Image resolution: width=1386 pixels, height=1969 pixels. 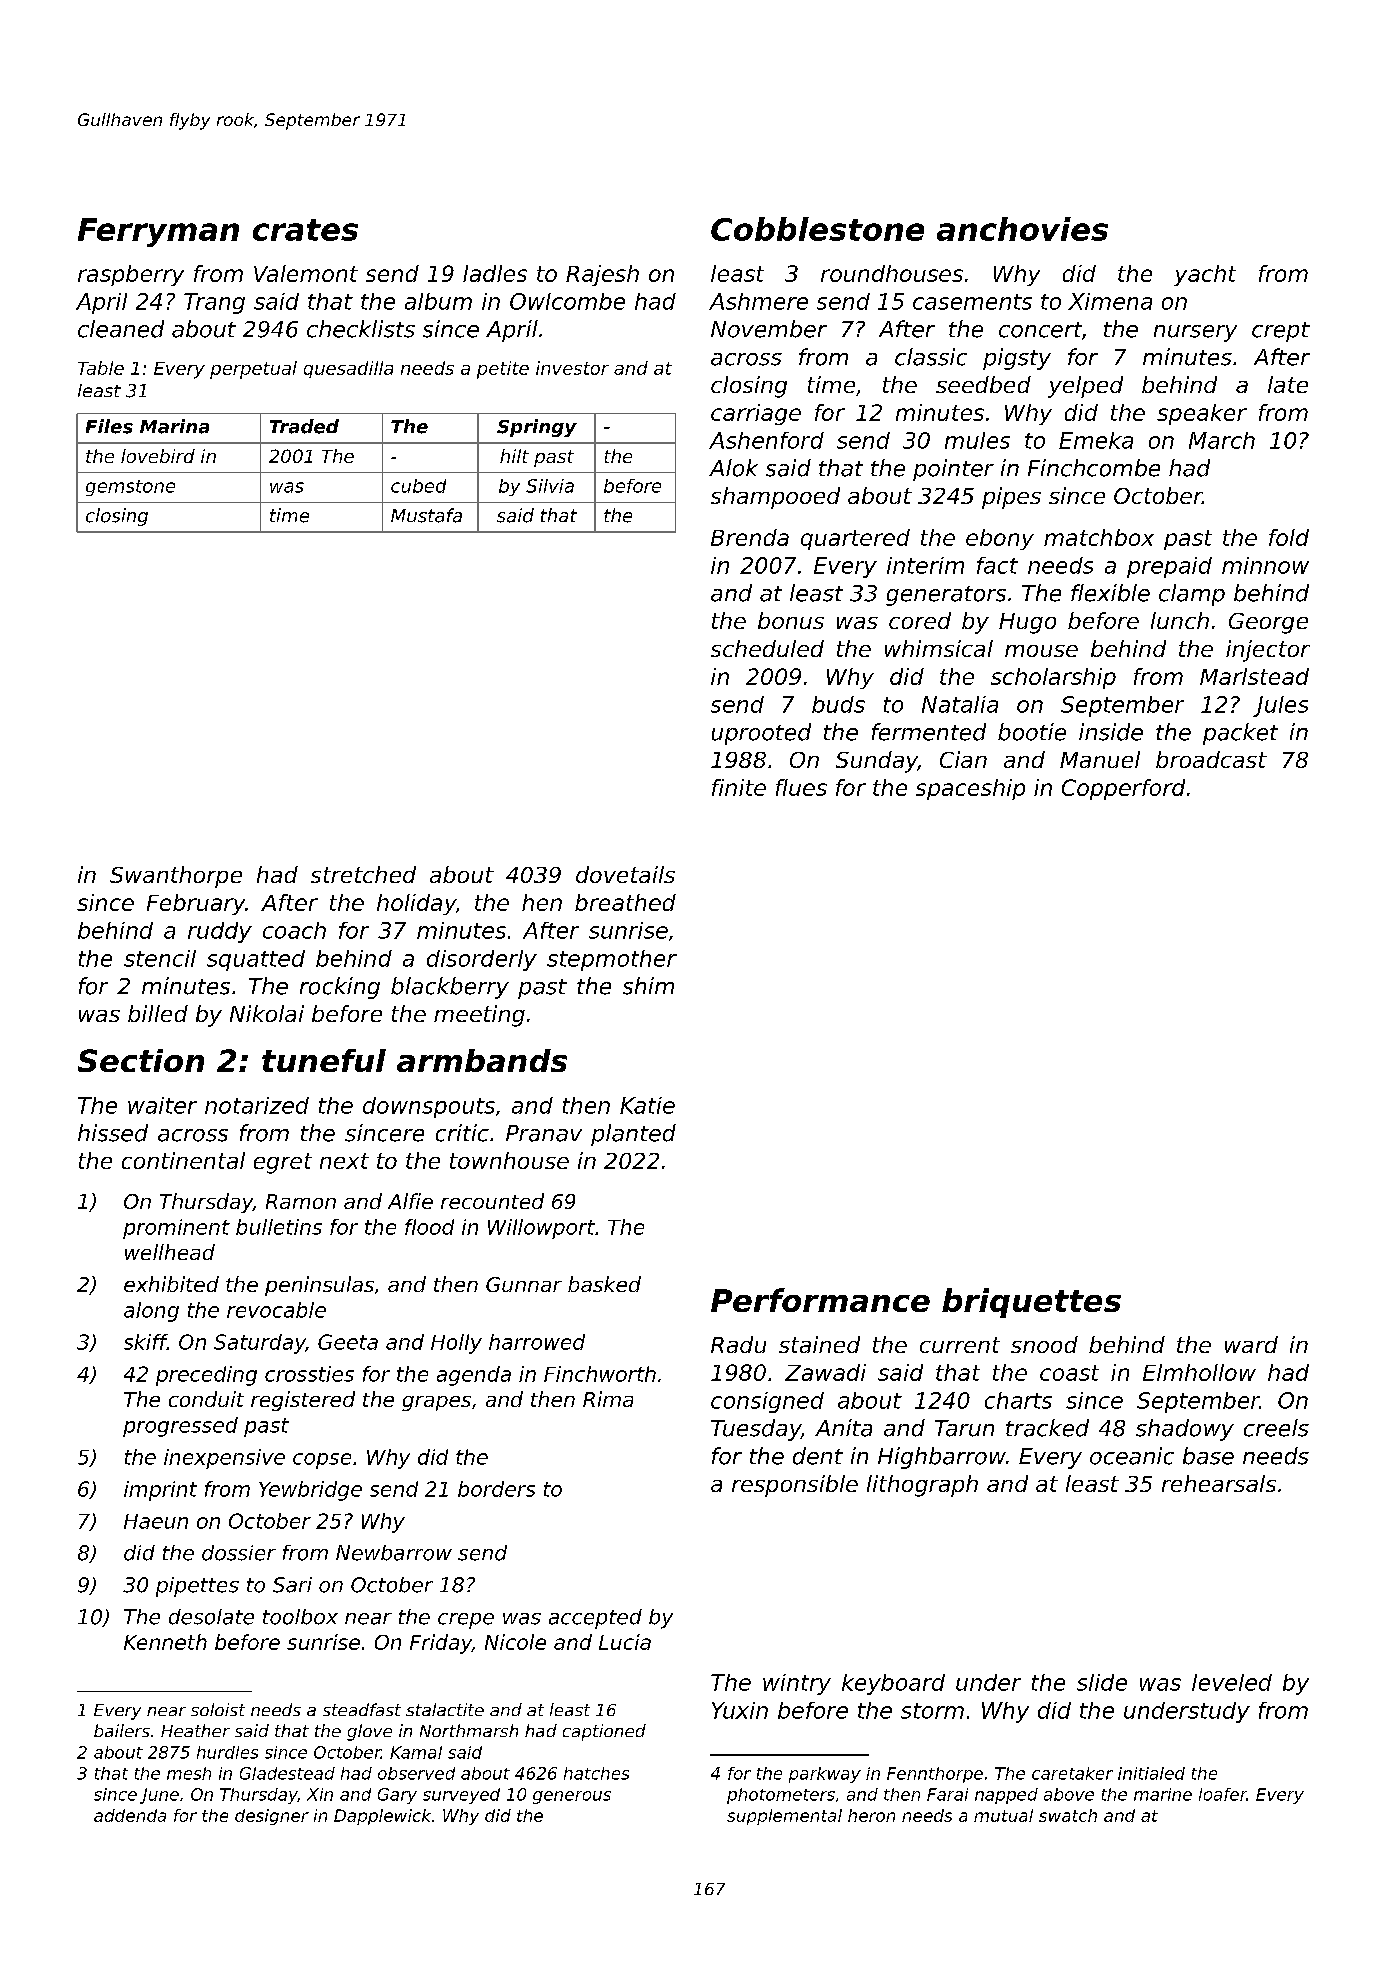 What do you see at coordinates (1044, 1344) in the page?
I see `snood` at bounding box center [1044, 1344].
